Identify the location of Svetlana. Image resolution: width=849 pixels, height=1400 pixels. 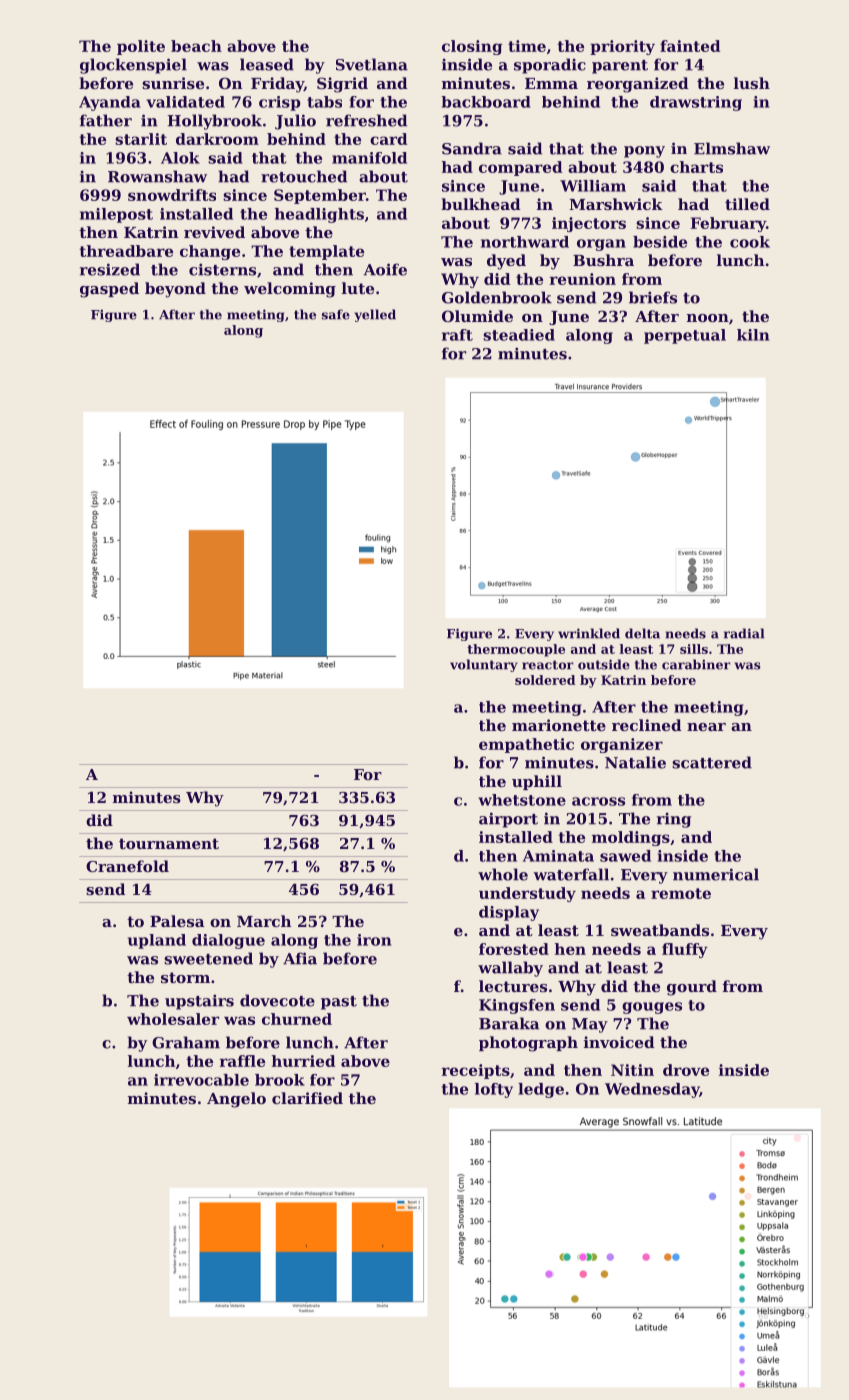
(372, 64).
